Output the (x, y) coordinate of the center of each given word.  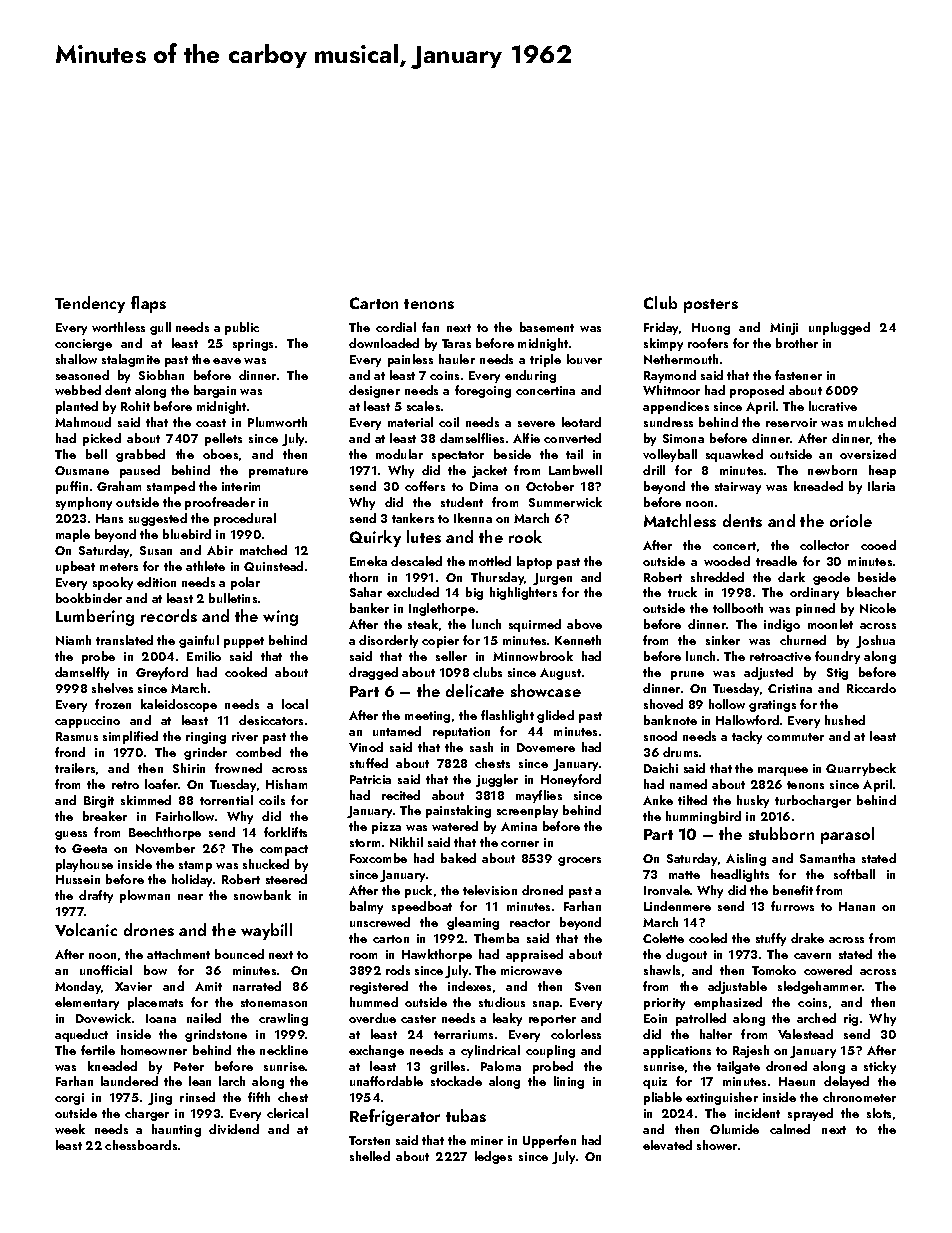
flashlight (507, 716)
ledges (493, 1157)
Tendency (90, 304)
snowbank (262, 895)
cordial (396, 327)
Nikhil (406, 842)
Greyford (162, 673)
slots (879, 1113)
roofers (708, 343)
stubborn (781, 833)
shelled (370, 1156)
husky (753, 801)
